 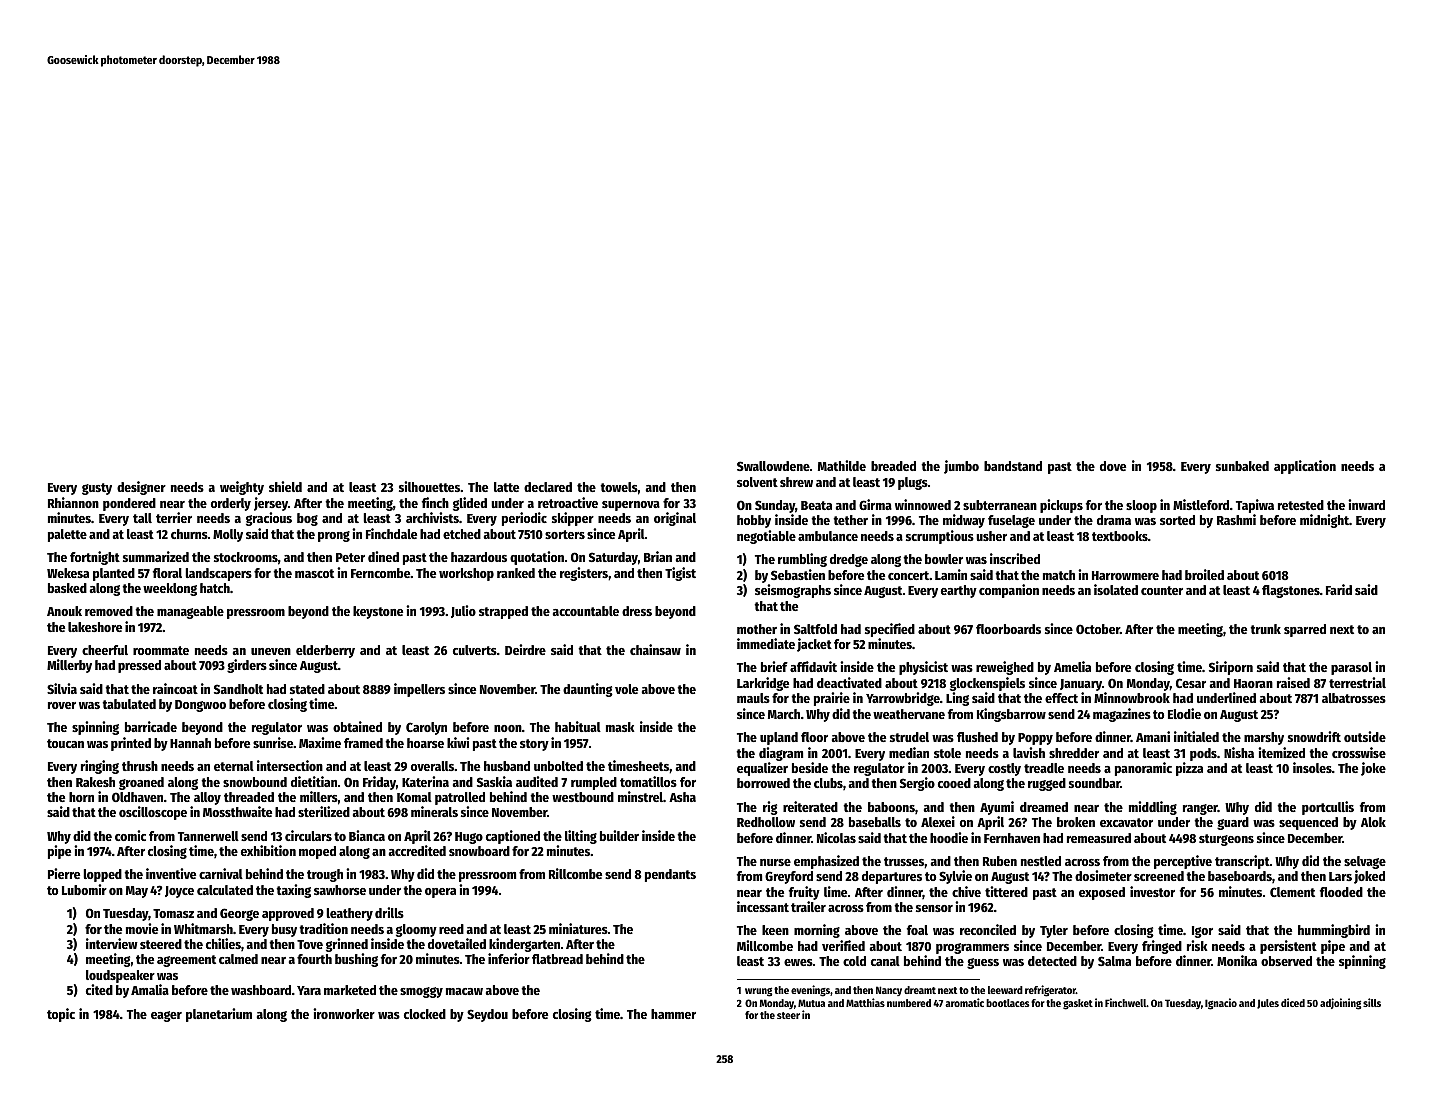 I want to click on sills, so click(x=1372, y=1002).
